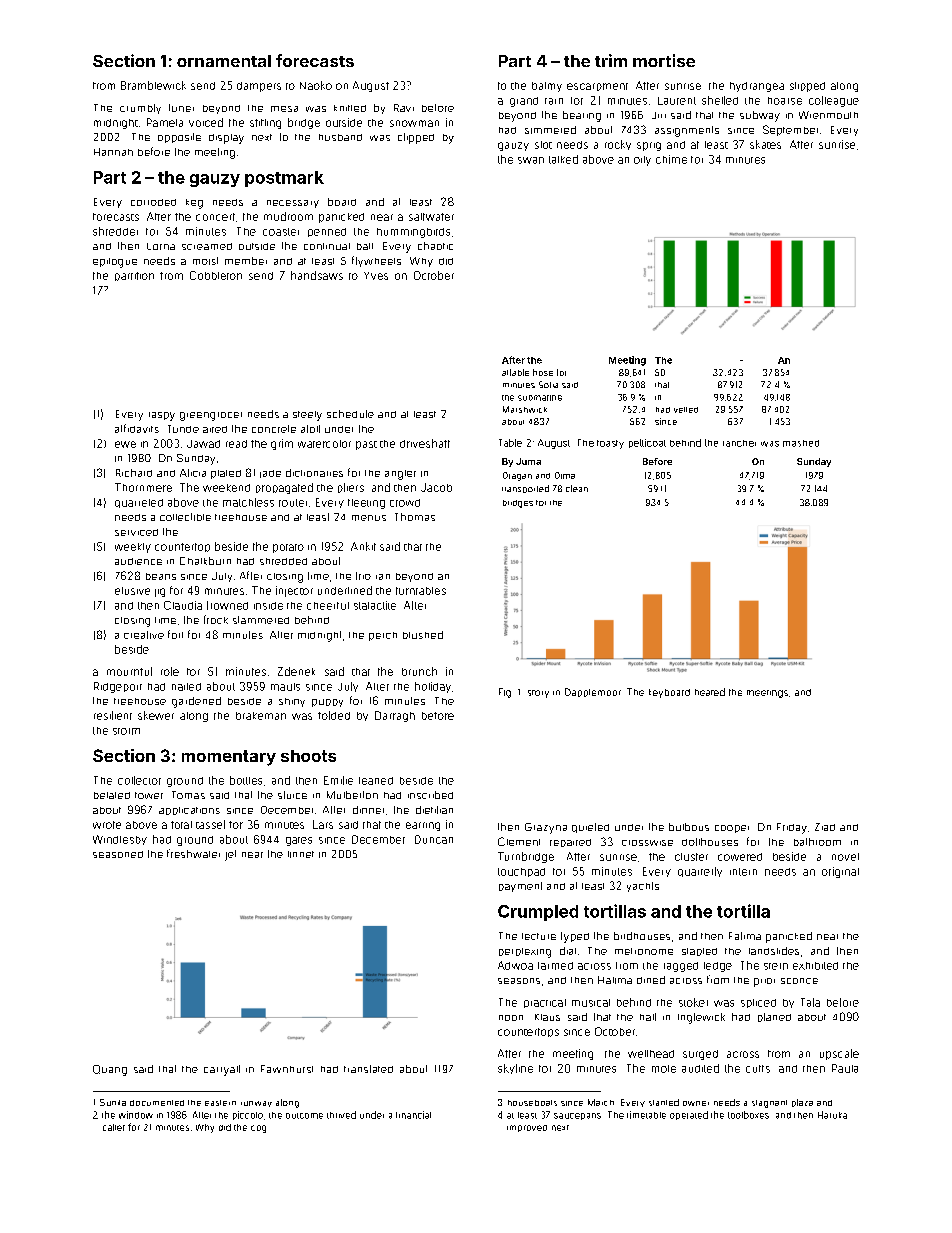  I want to click on Cobbleton, so click(216, 275).
